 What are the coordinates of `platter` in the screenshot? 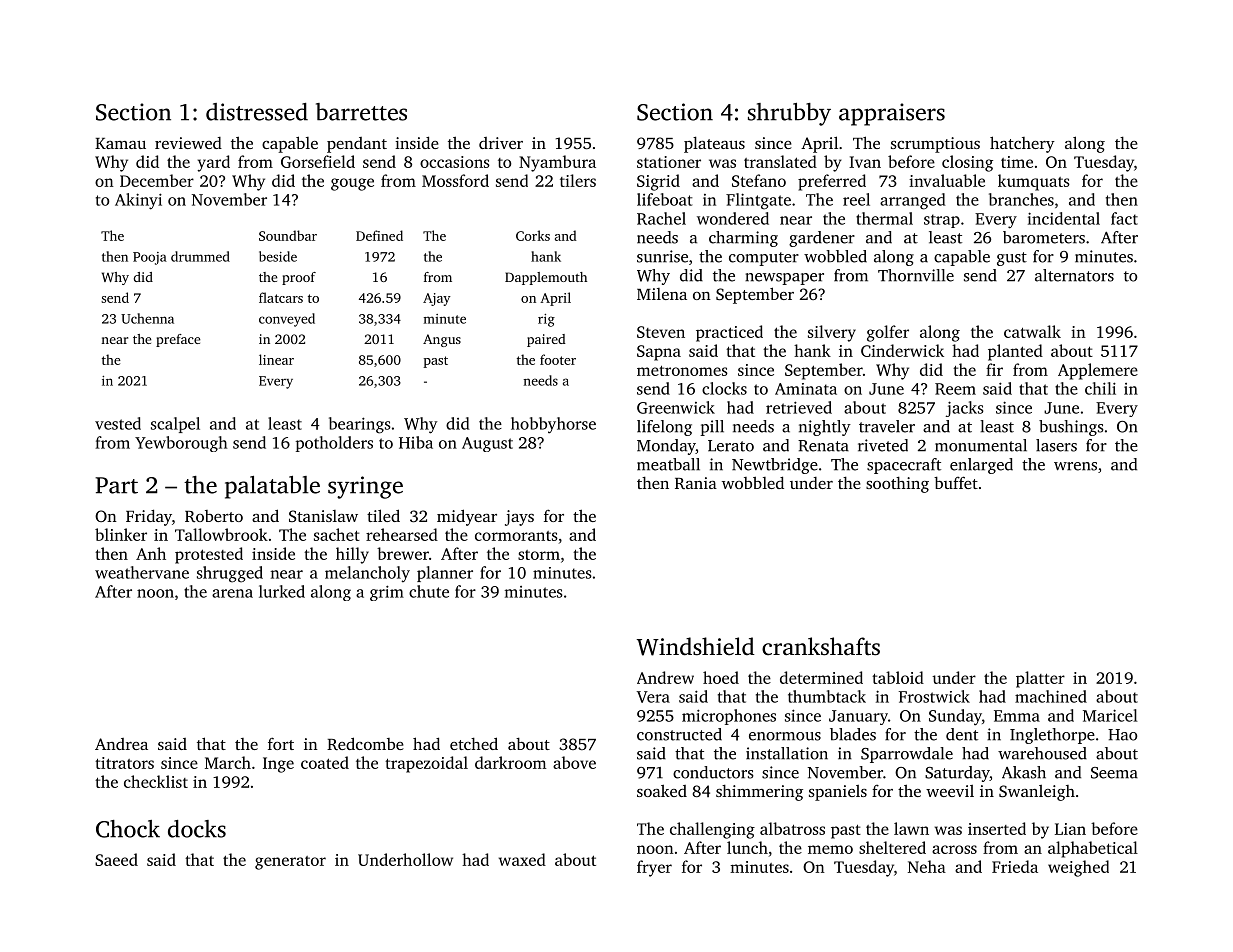 It's located at (1040, 679).
